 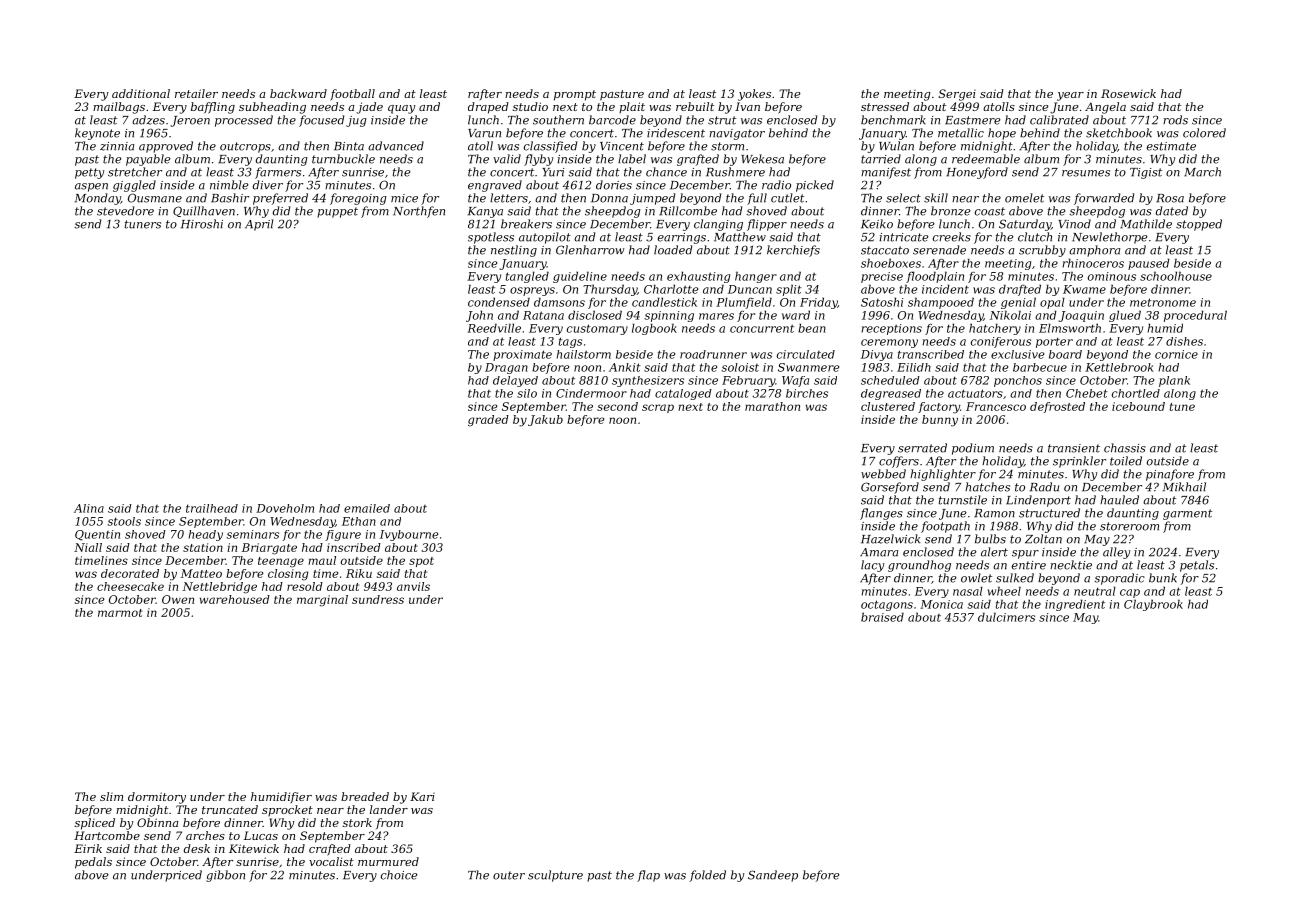 I want to click on delayed, so click(x=515, y=381).
